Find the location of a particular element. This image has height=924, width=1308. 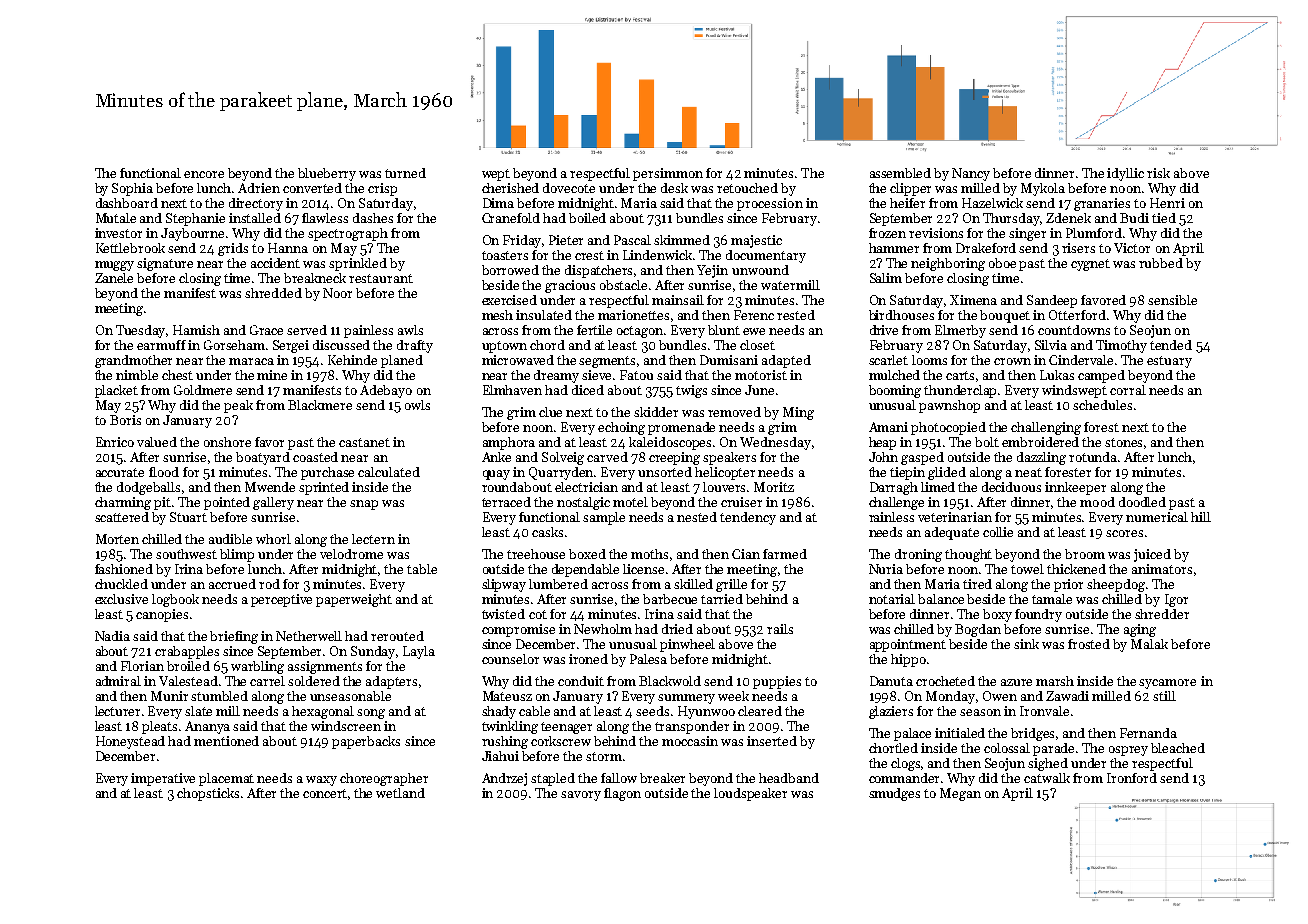

Nadia is located at coordinates (112, 636).
